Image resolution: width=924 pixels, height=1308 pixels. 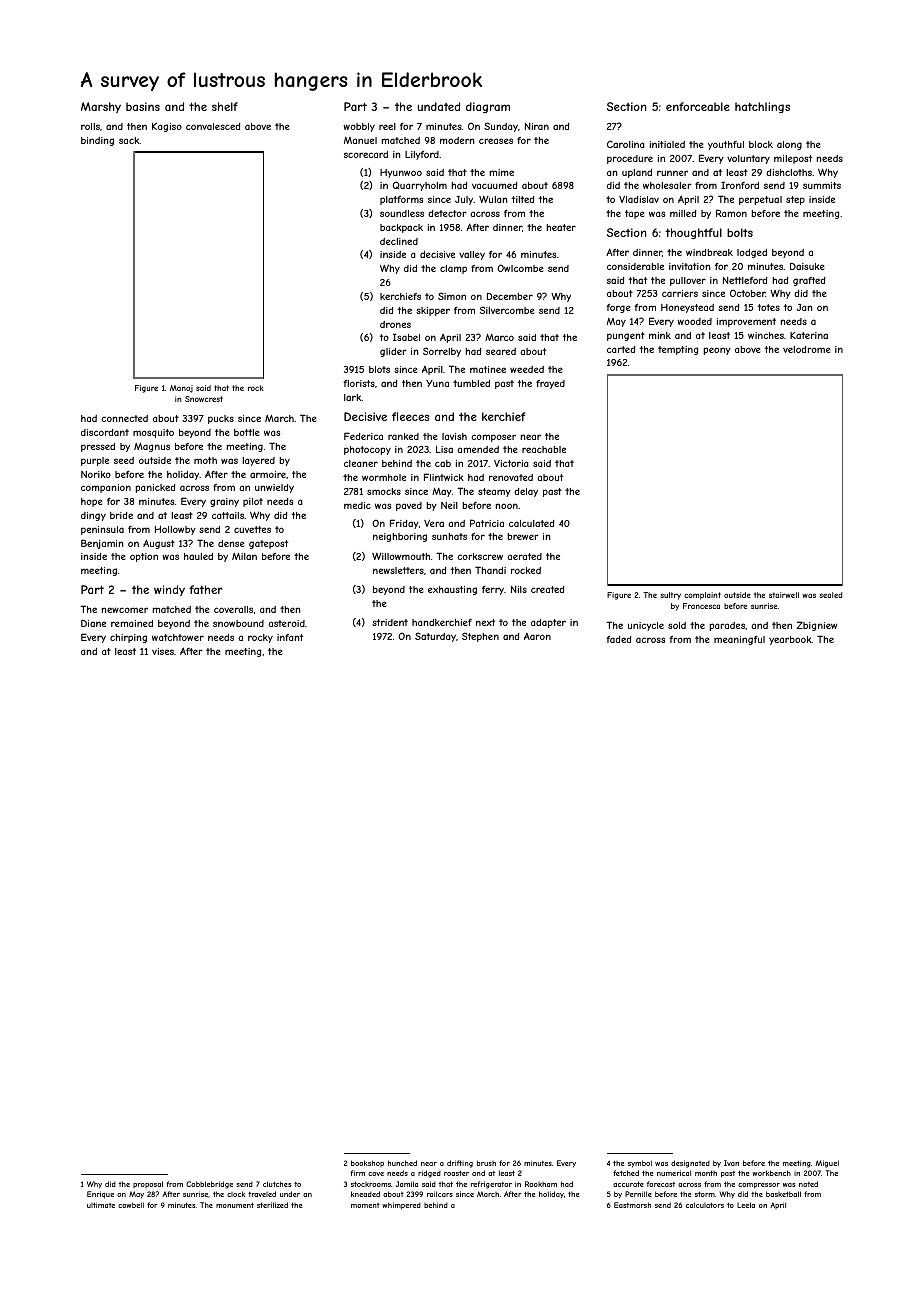 I want to click on proposal, so click(x=148, y=1184).
